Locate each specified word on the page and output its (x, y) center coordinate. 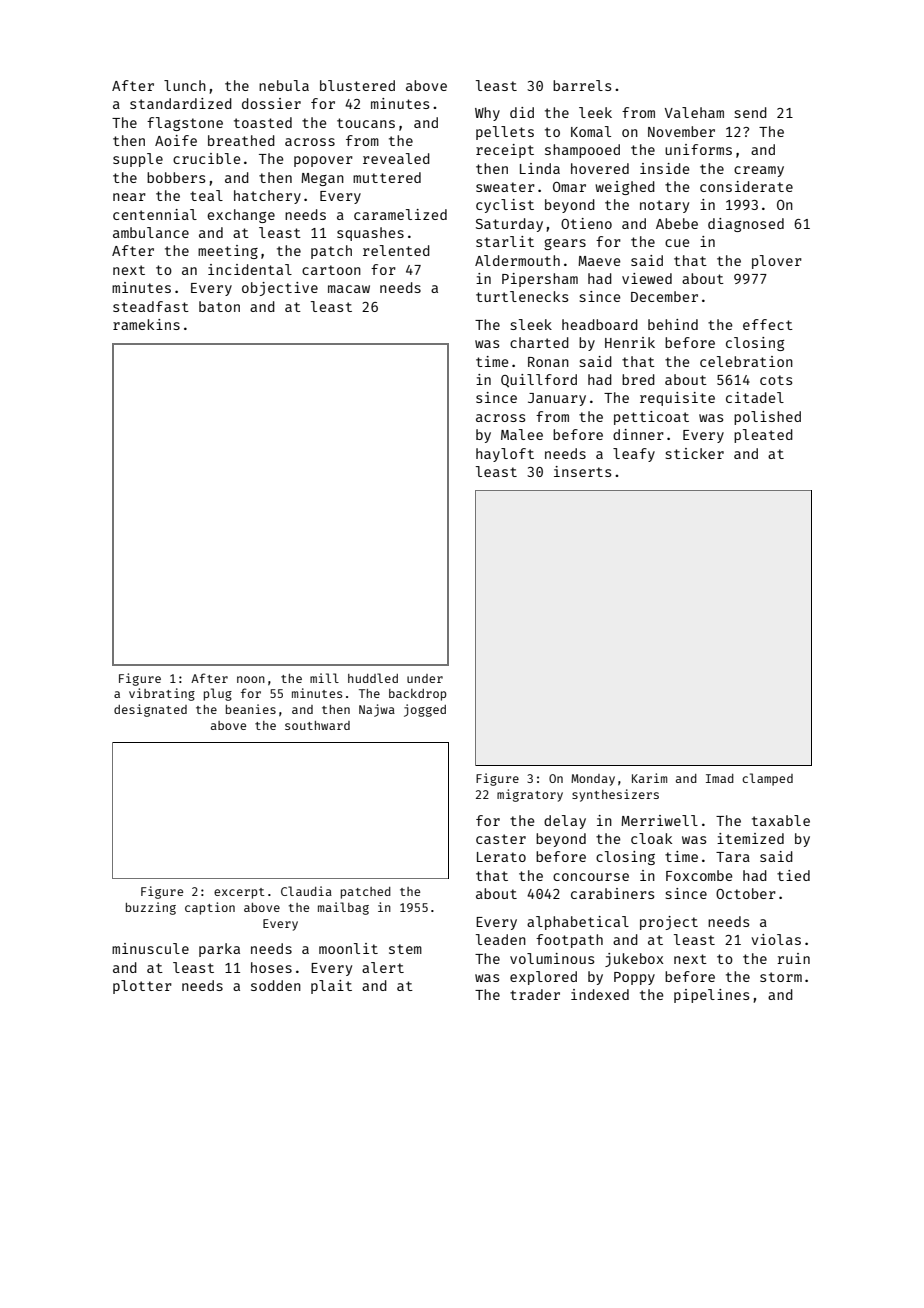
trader (535, 994)
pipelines (711, 996)
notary (664, 206)
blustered (357, 85)
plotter (142, 987)
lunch (185, 85)
